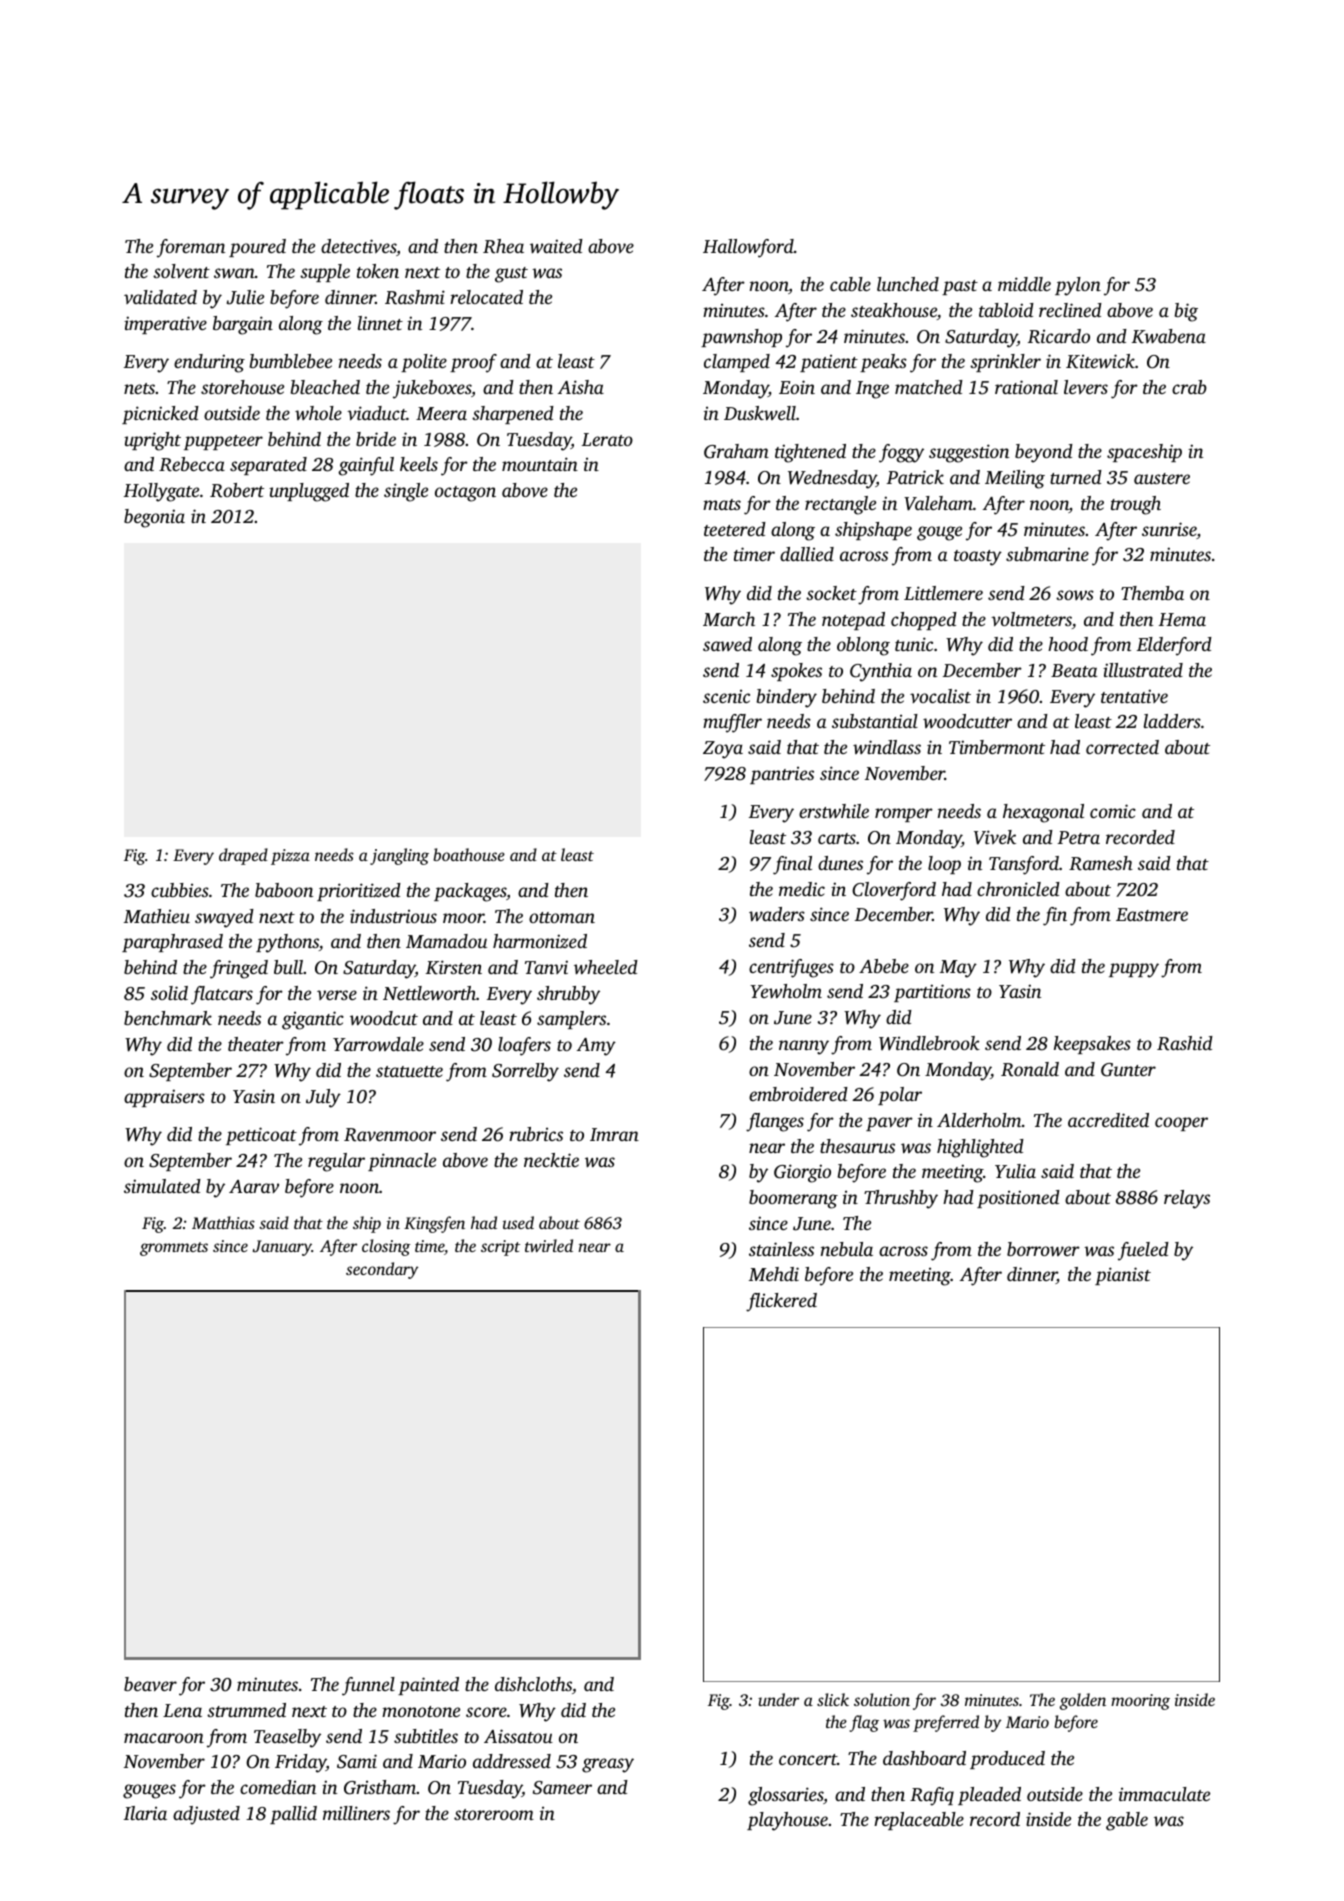 The height and width of the image is (1901, 1344). What do you see at coordinates (174, 1249) in the image?
I see `grommets` at bounding box center [174, 1249].
